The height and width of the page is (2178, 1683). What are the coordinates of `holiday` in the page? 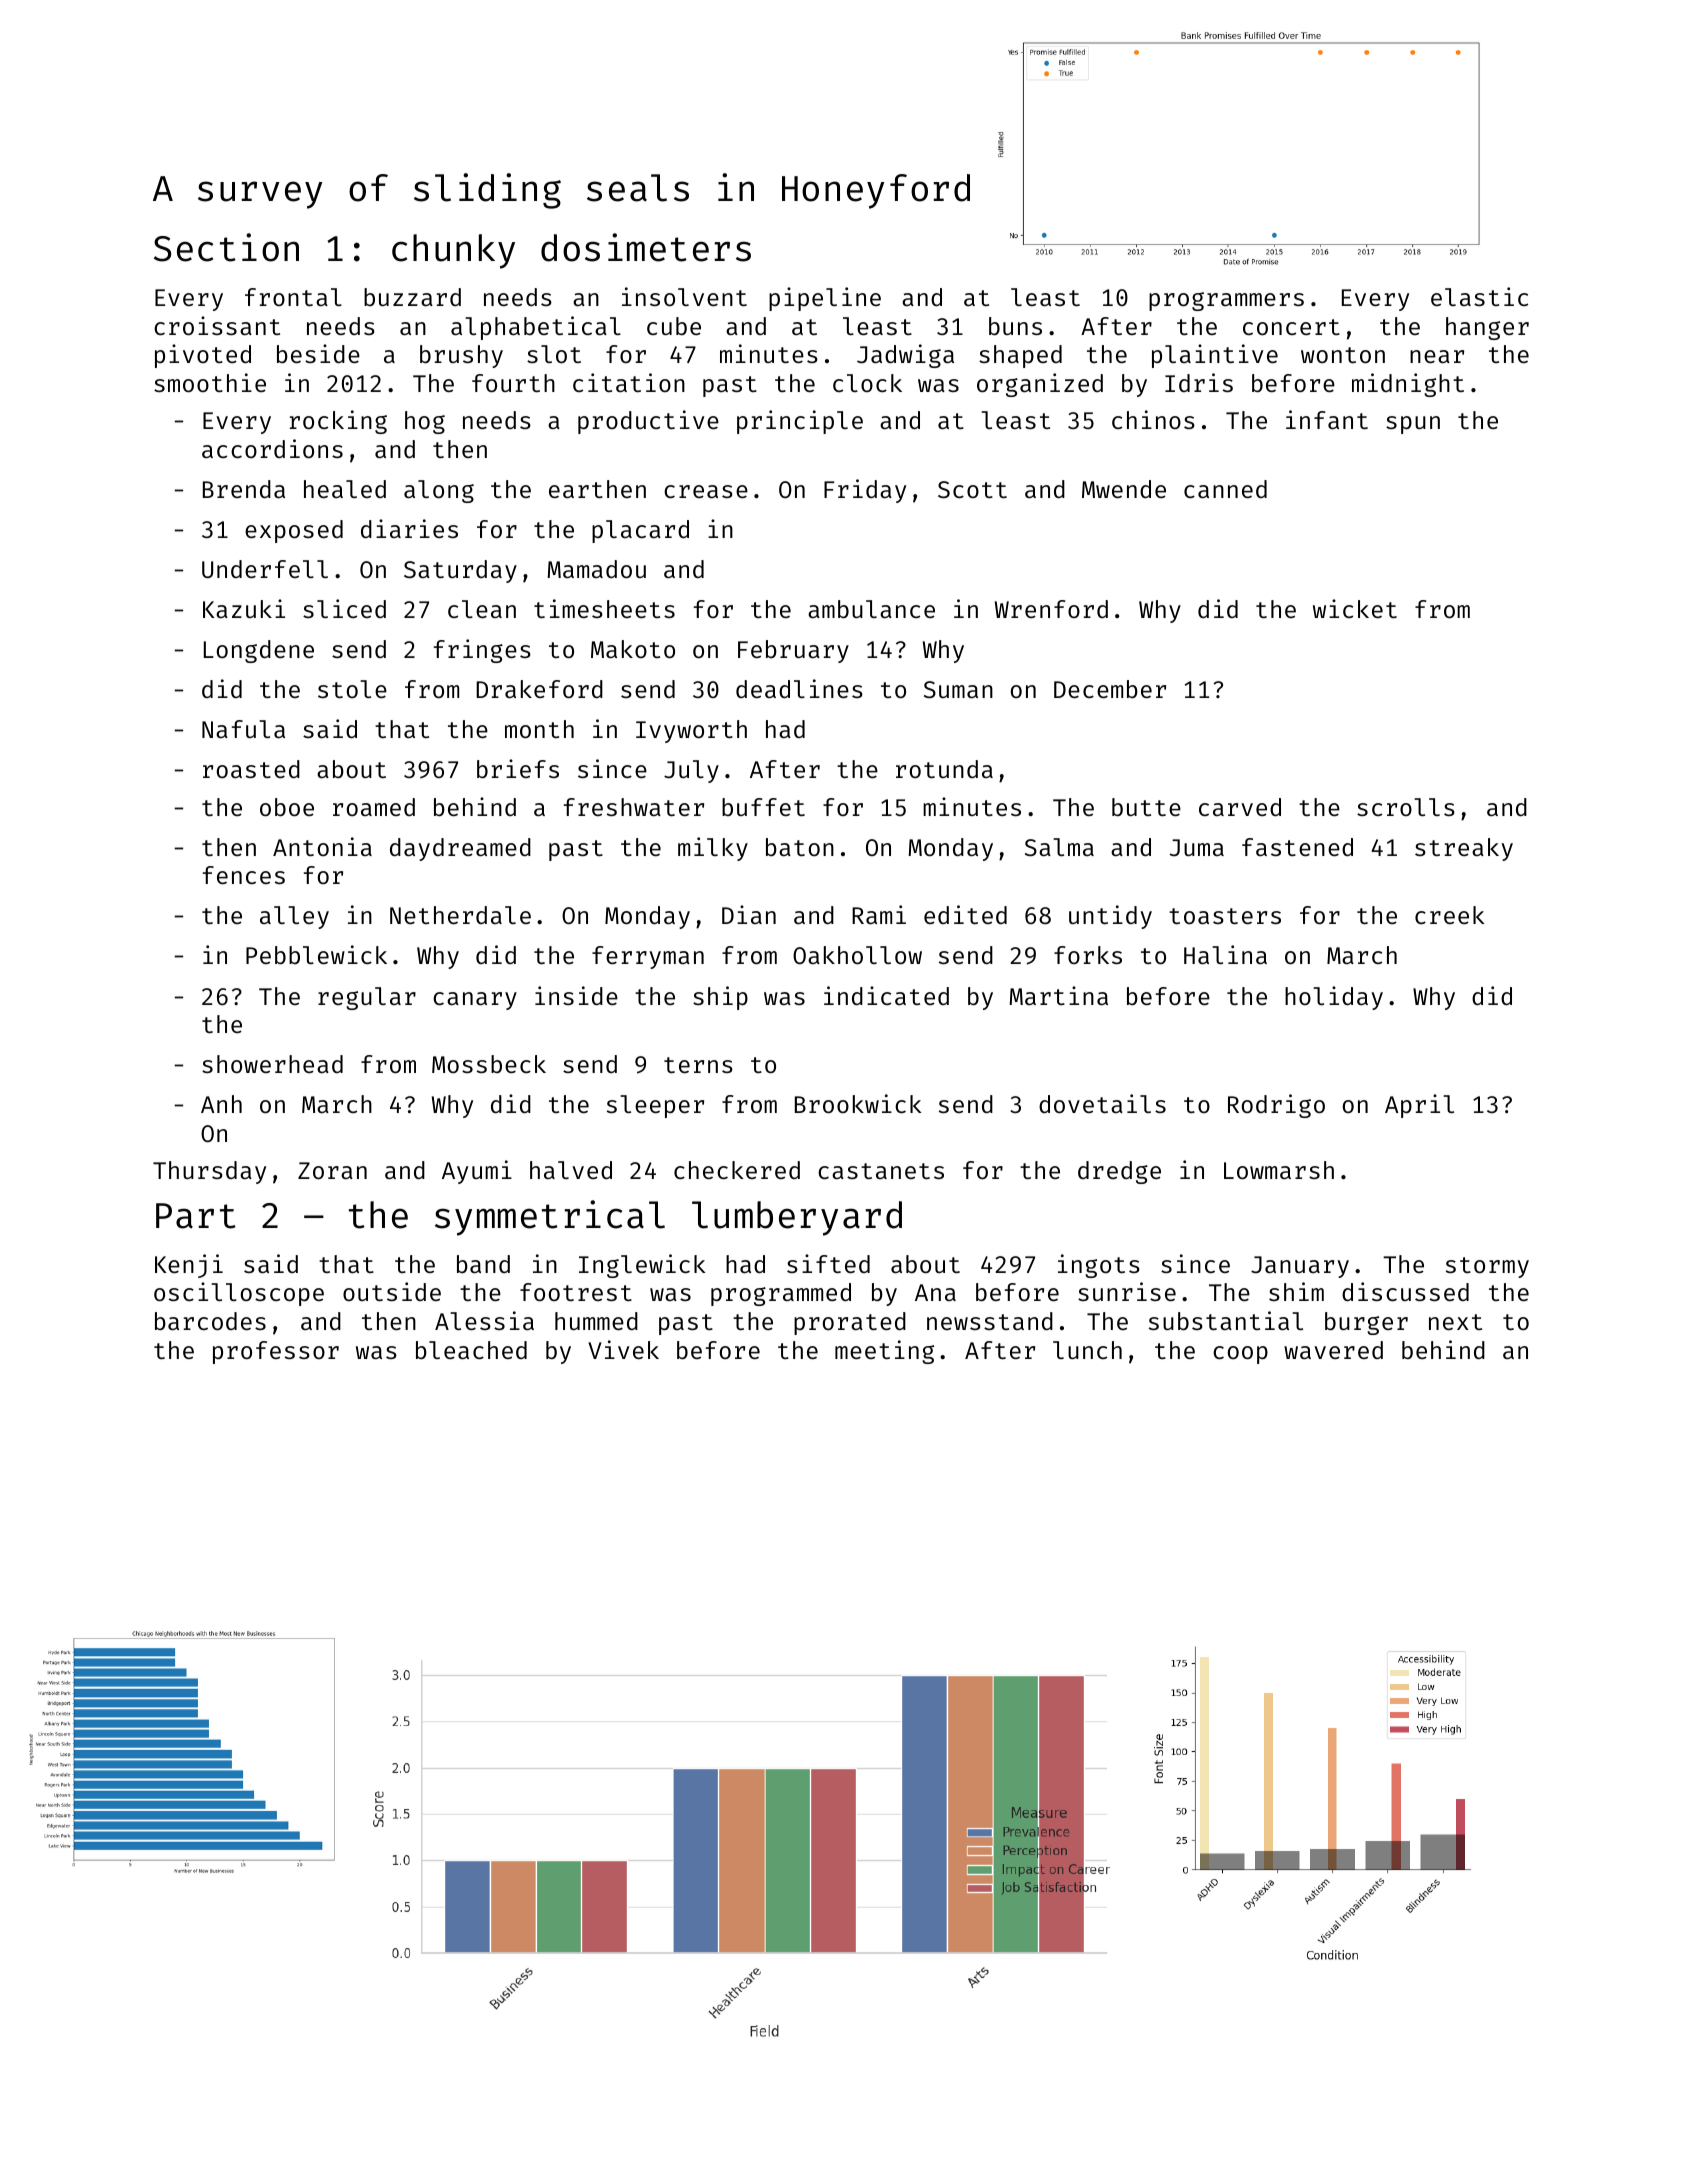 It's located at (1334, 998).
